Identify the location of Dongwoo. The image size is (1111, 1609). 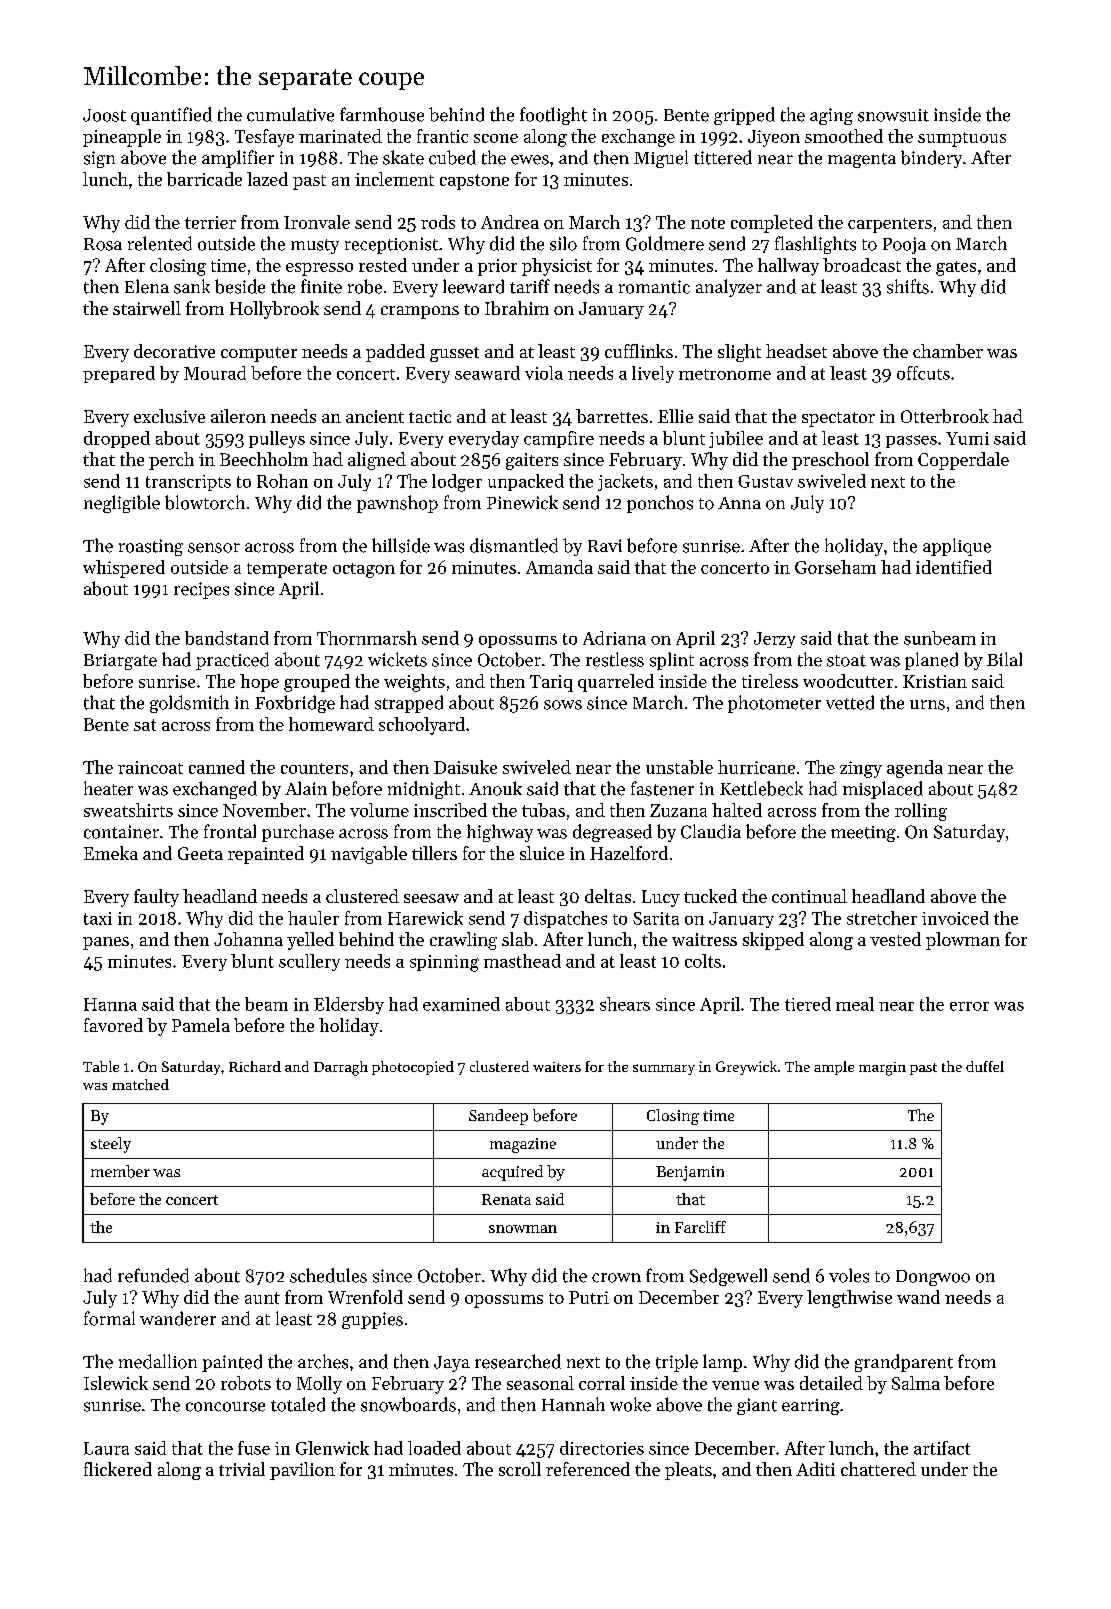
(933, 1278).
